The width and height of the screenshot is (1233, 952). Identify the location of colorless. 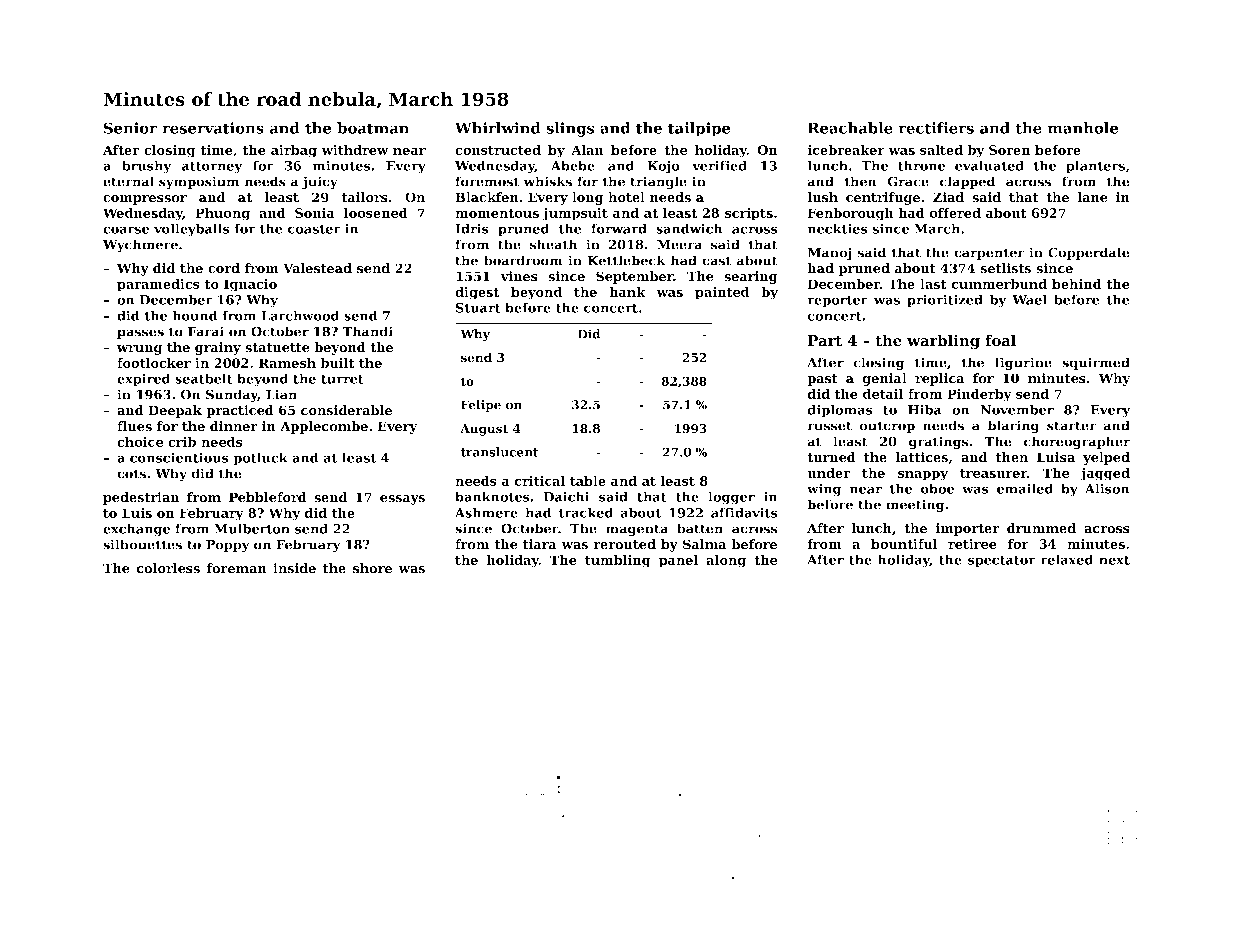
(168, 568).
